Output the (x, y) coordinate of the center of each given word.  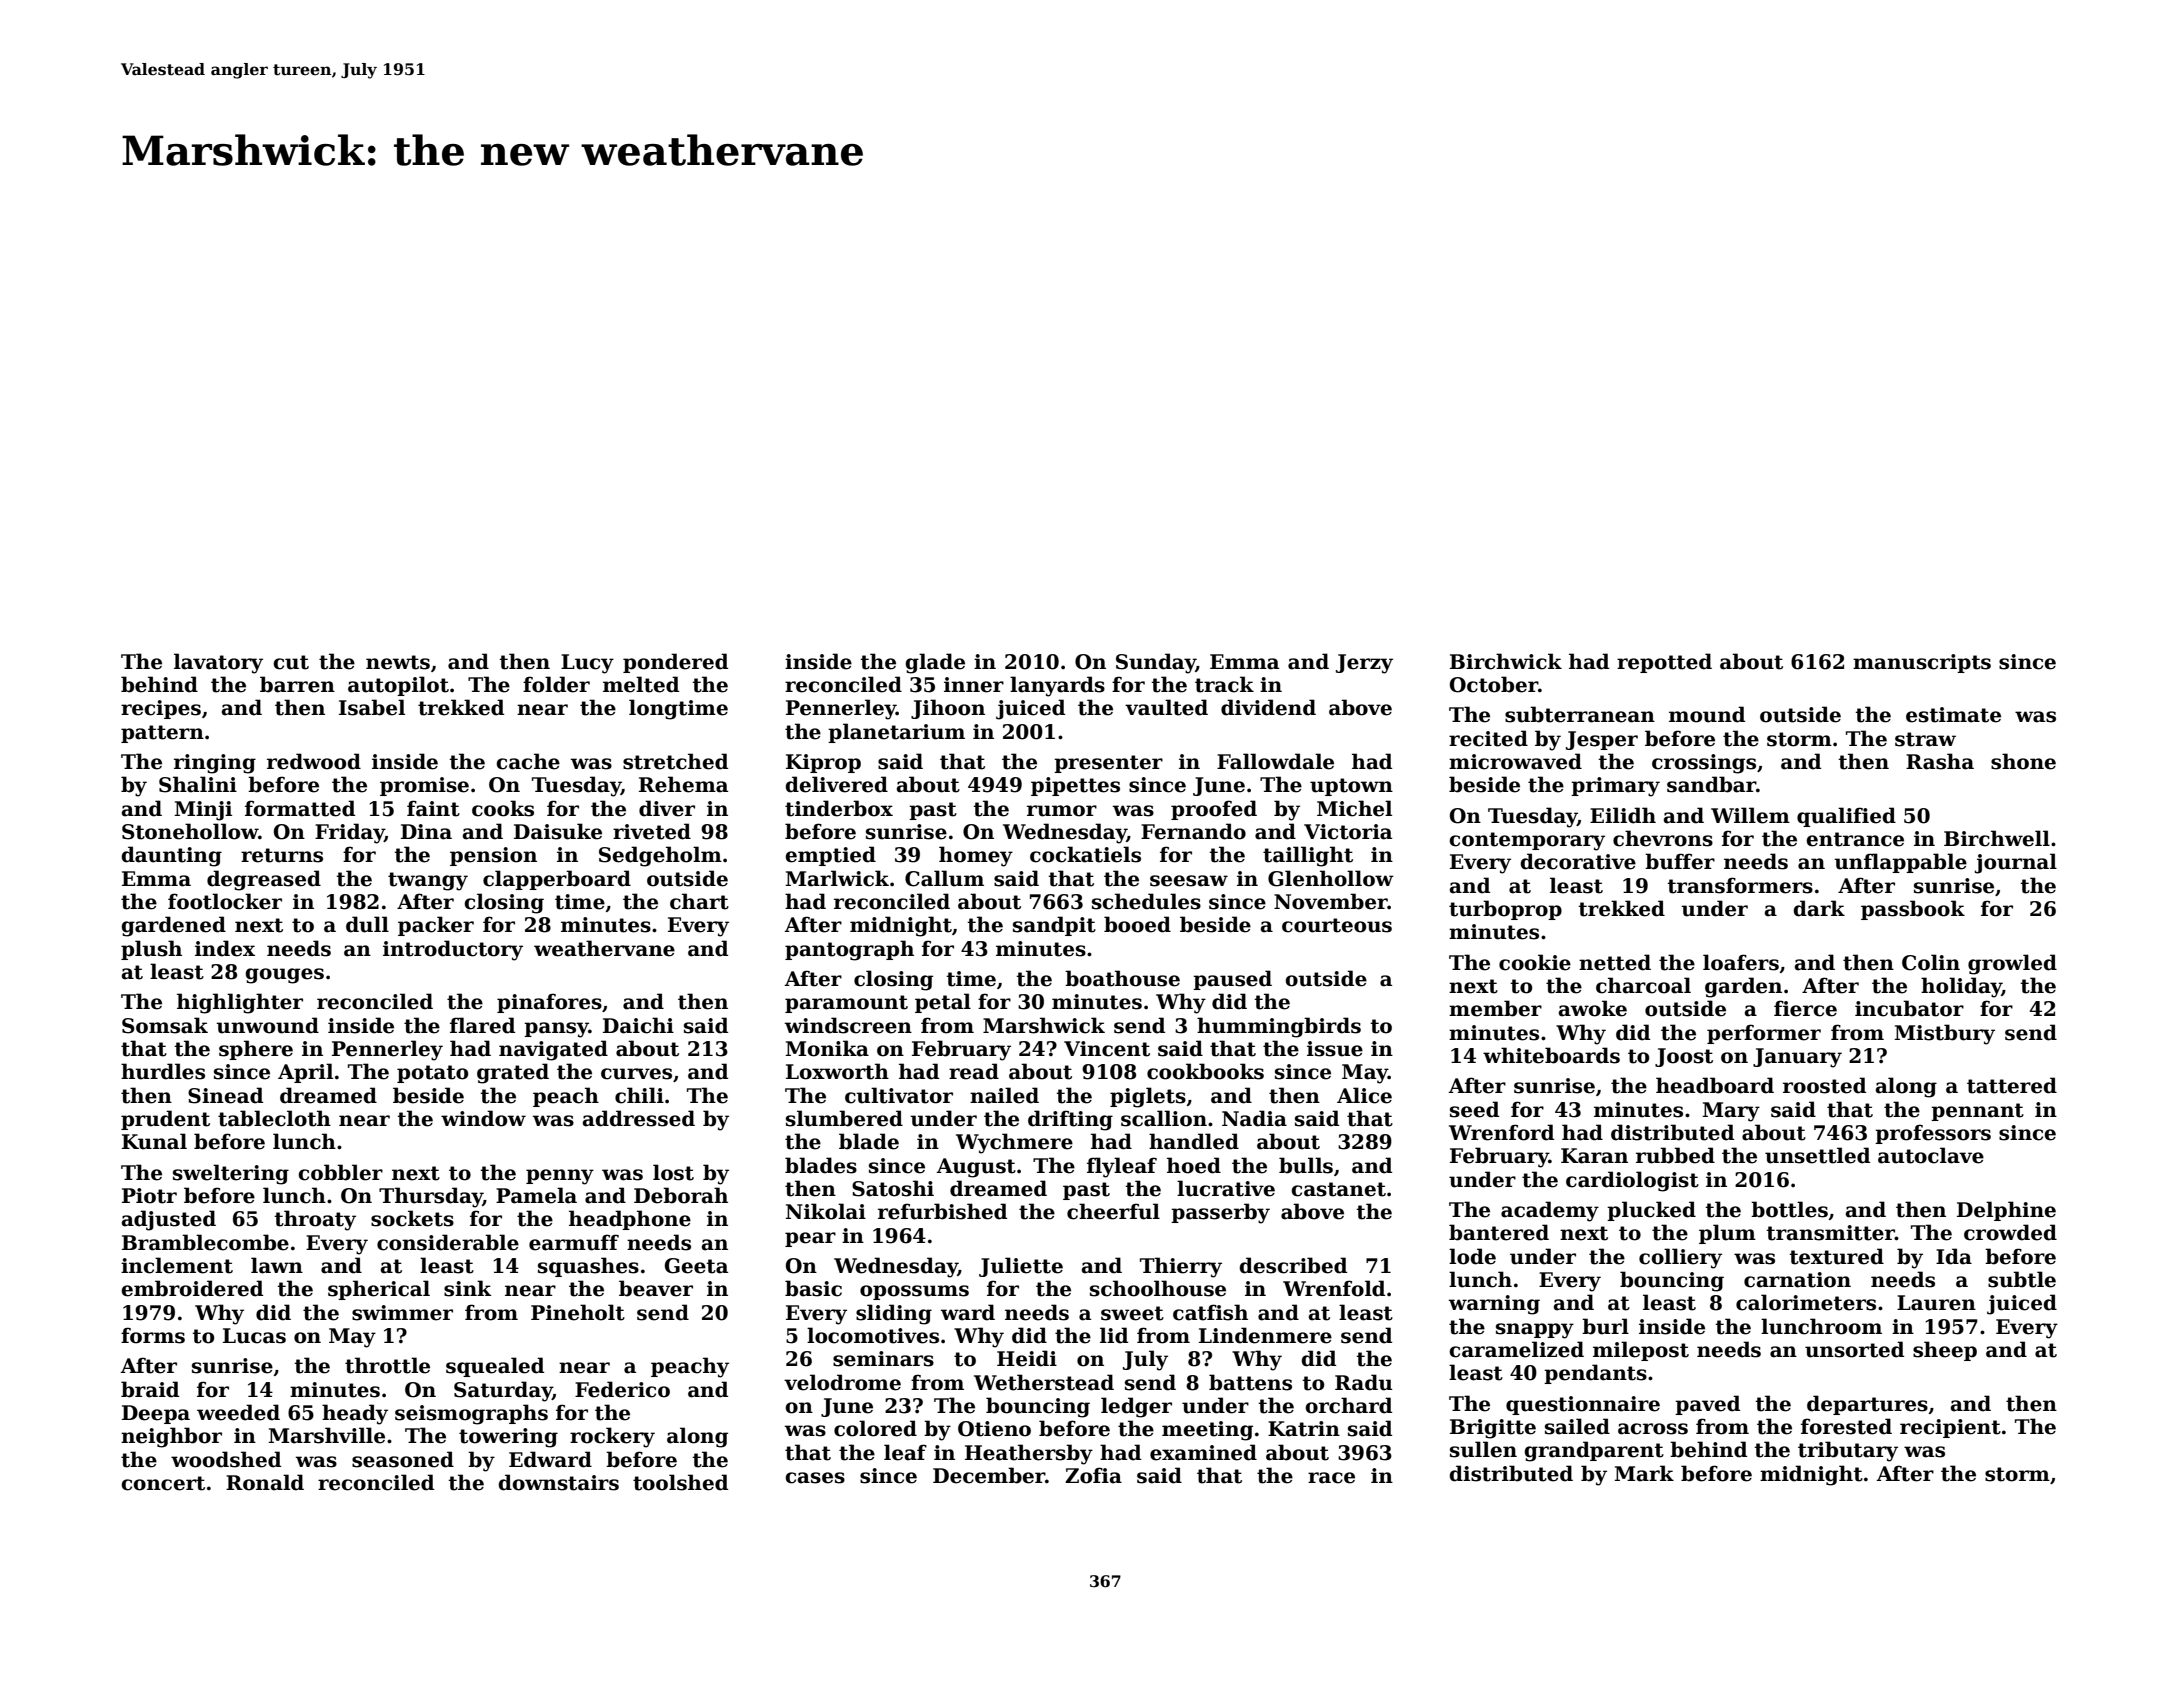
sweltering (231, 1174)
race (1331, 1478)
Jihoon (948, 709)
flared (482, 1025)
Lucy (587, 664)
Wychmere (1014, 1143)
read (974, 1071)
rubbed (1675, 1155)
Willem (1750, 815)
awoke (1593, 1008)
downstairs (558, 1482)
